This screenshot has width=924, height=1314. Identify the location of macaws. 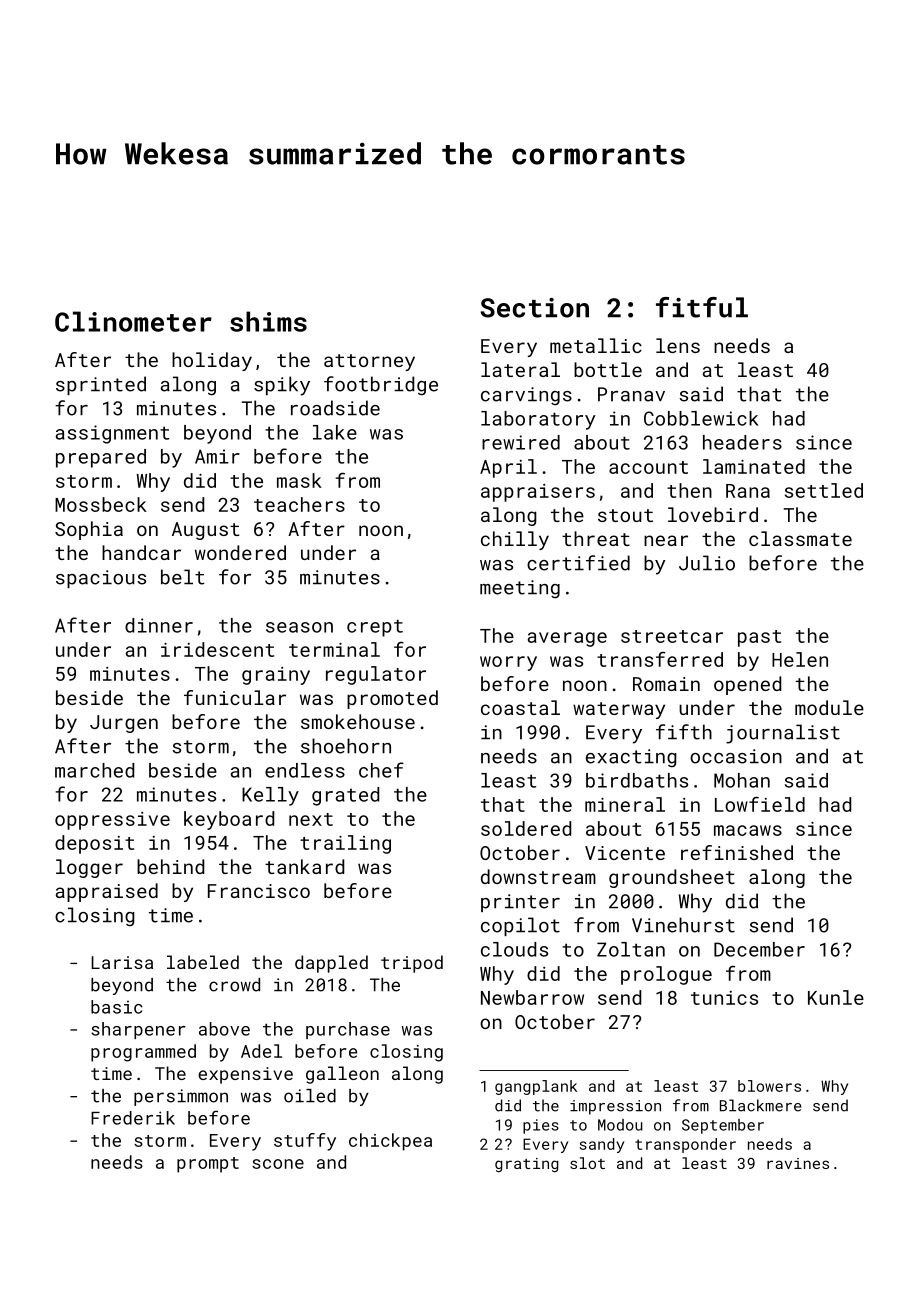
(748, 830).
